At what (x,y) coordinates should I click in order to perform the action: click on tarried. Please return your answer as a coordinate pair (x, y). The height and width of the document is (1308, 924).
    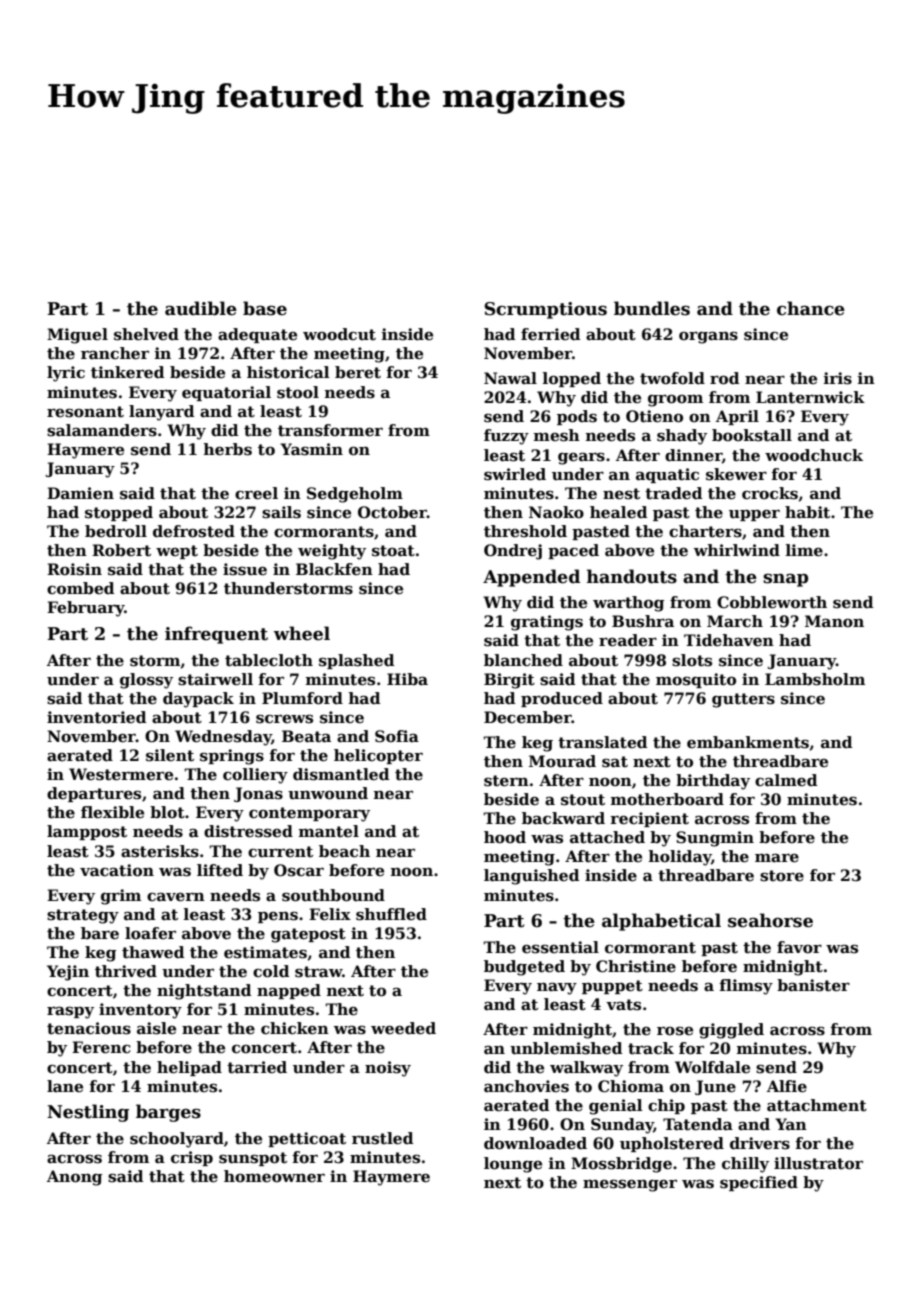
    Looking at the image, I should click on (257, 1067).
